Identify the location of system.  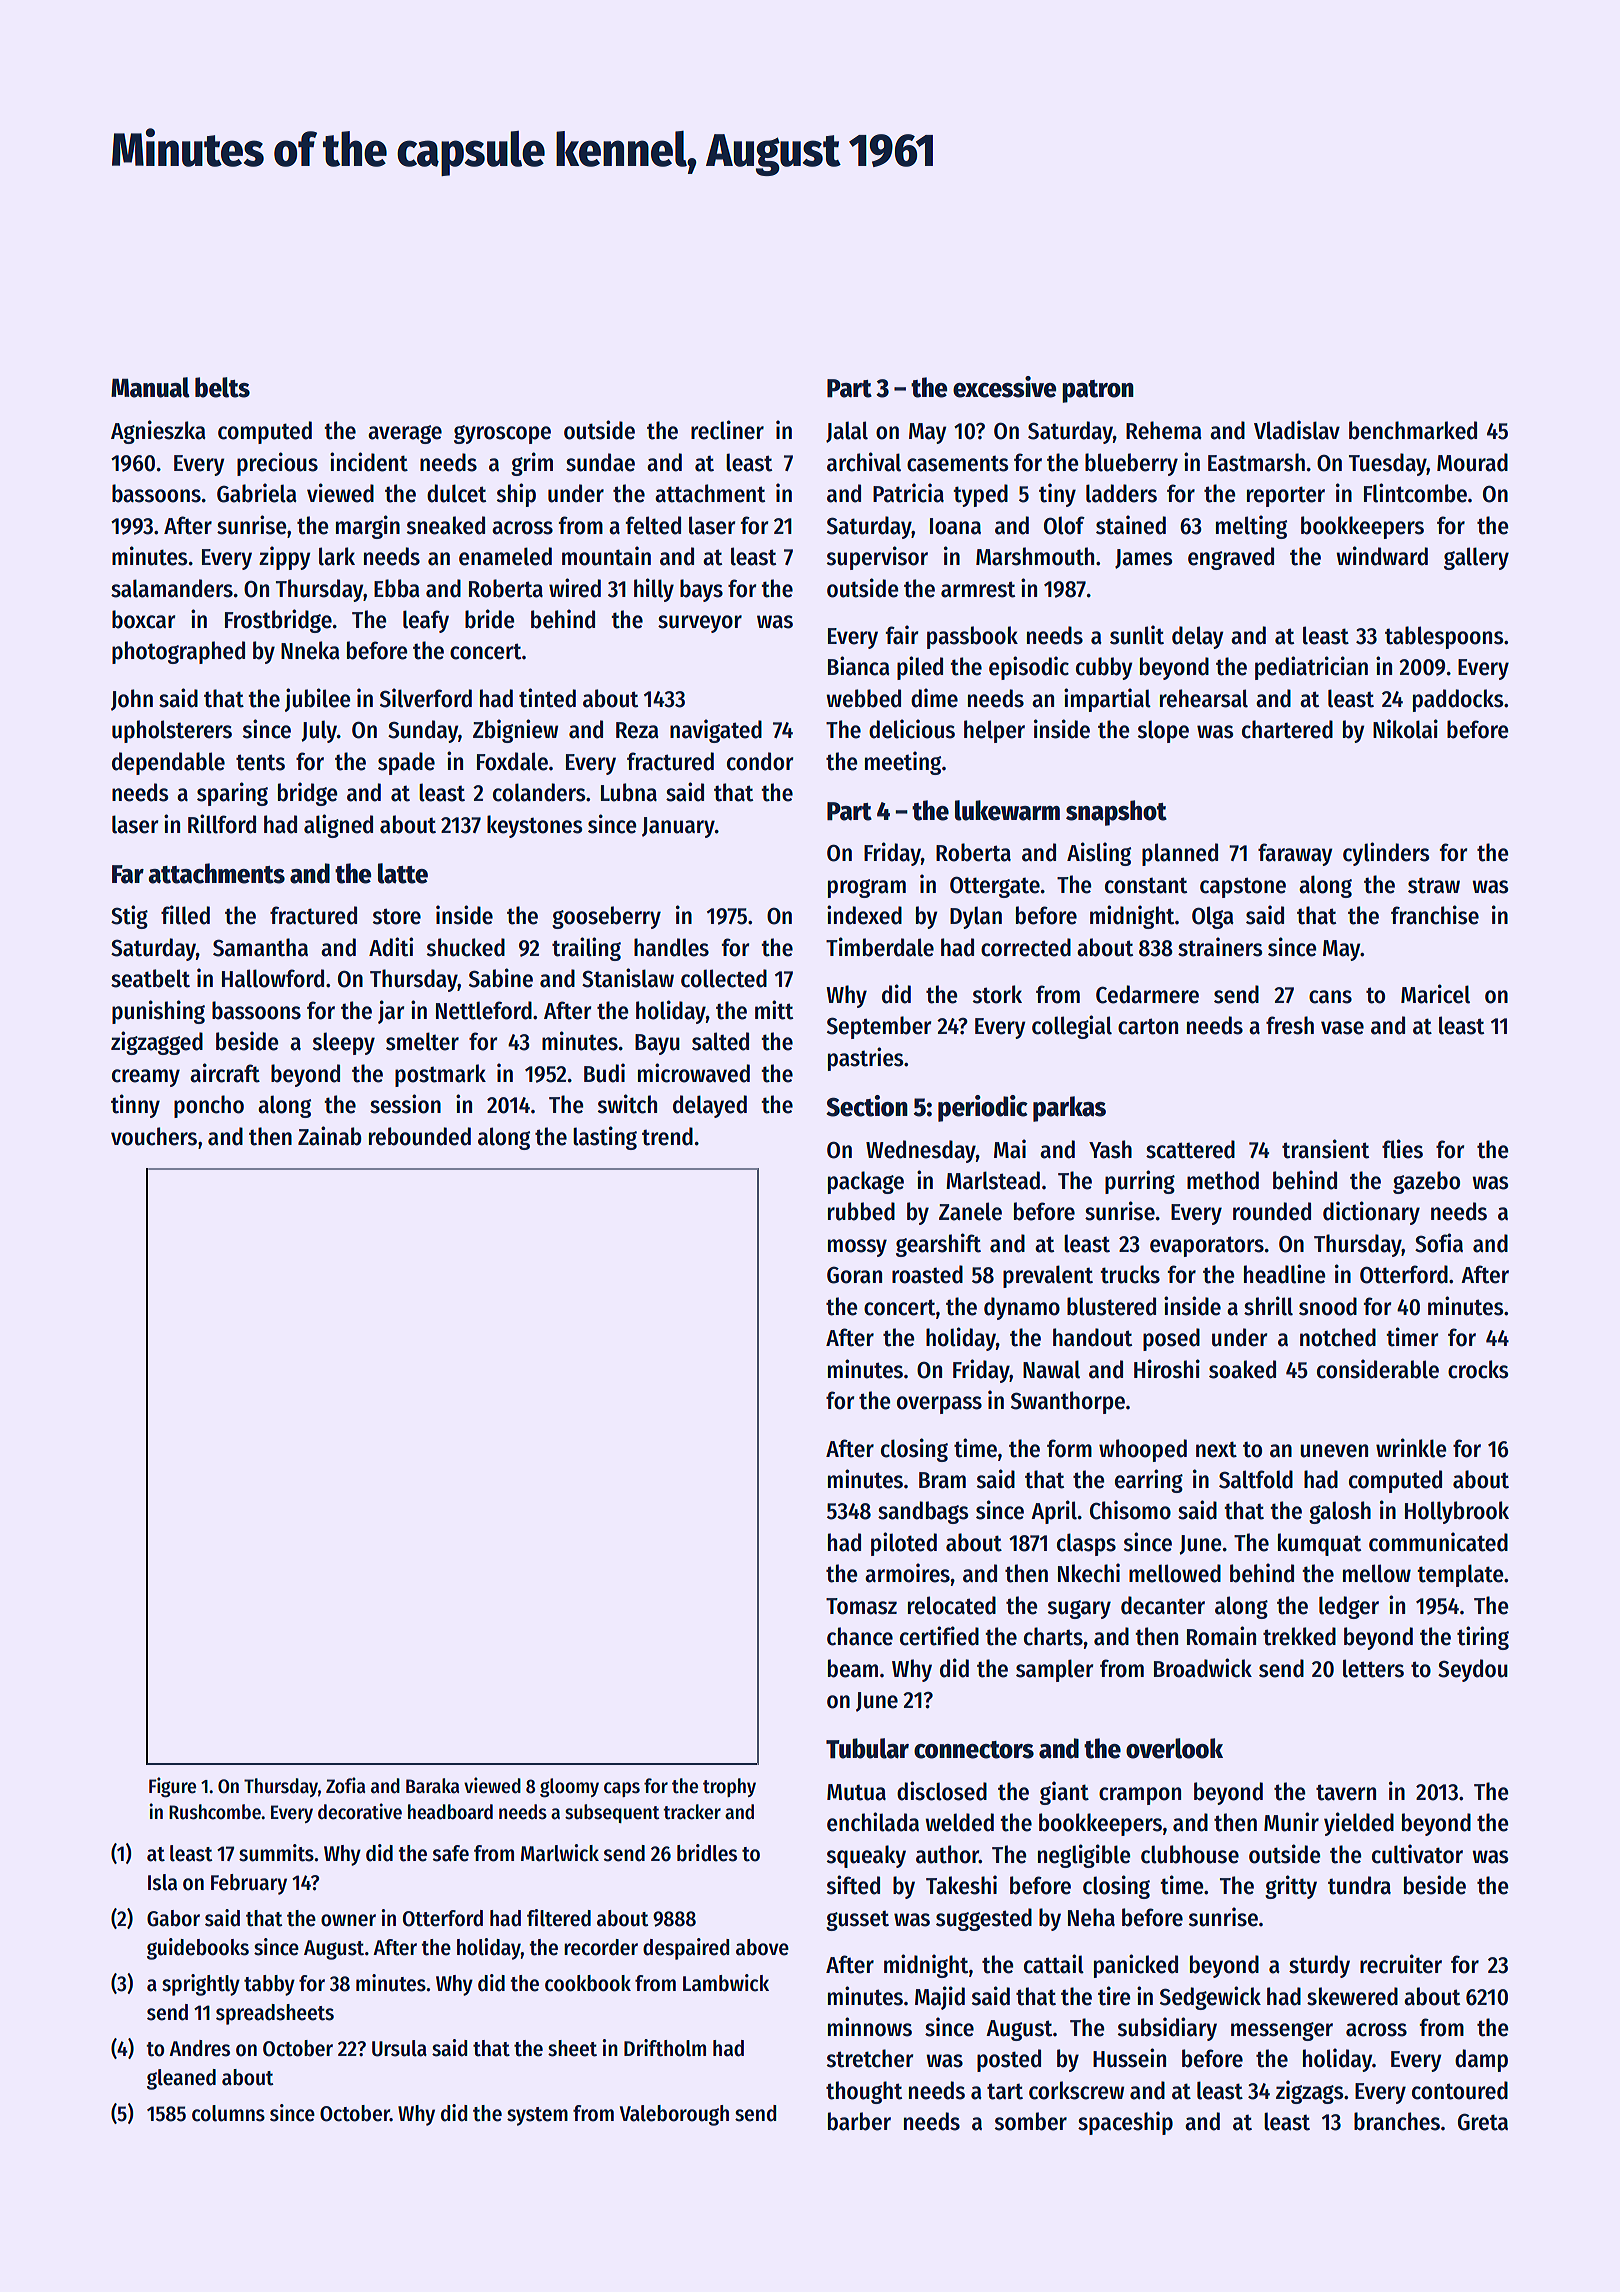
(537, 2116).
